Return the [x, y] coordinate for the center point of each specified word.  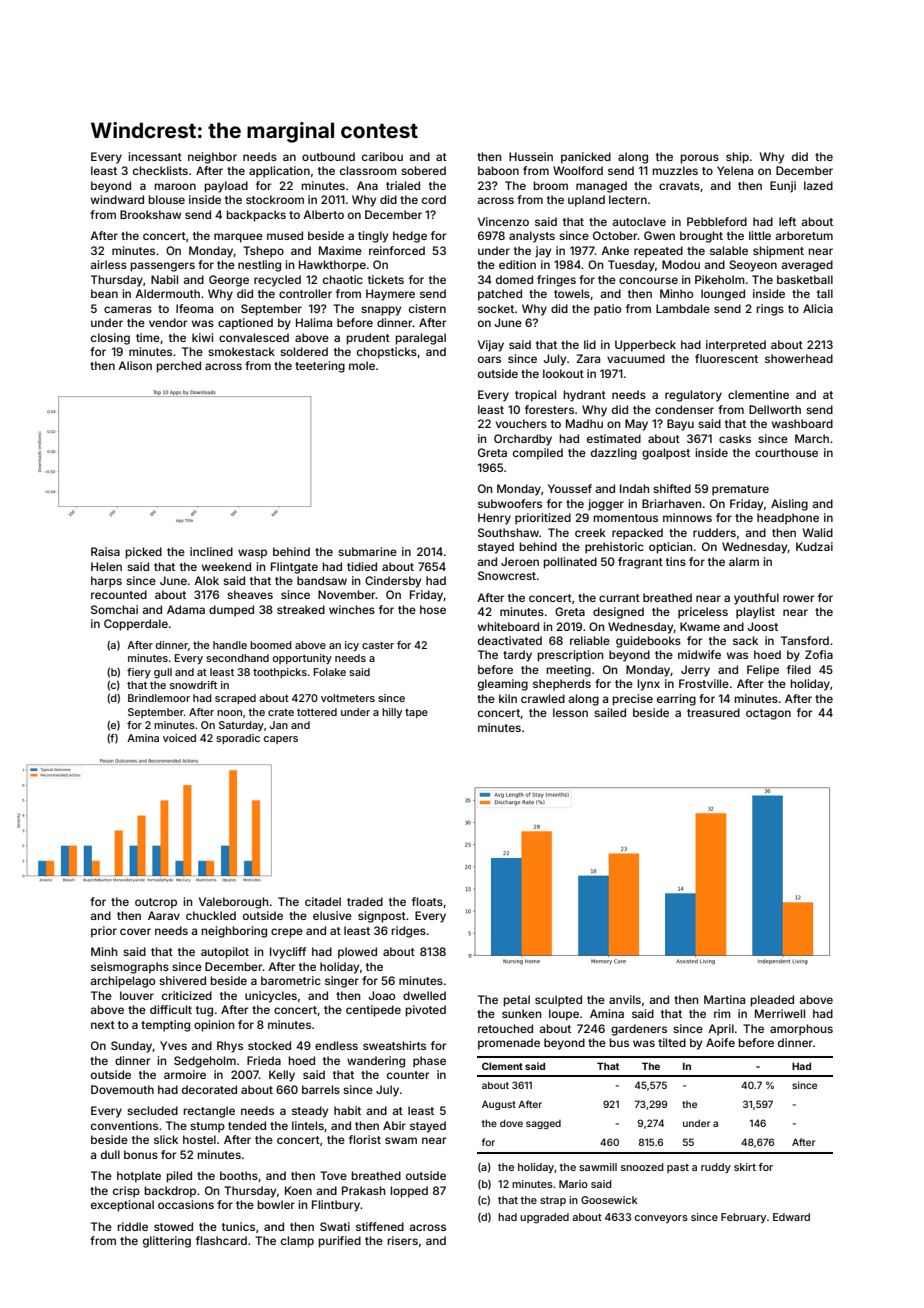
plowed [357, 953]
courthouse [786, 452]
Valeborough [234, 903]
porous [699, 159]
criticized [187, 995]
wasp [252, 554]
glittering [167, 1242]
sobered [423, 170]
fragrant [640, 563]
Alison [135, 365]
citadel [323, 901]
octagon [768, 714]
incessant [155, 156]
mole [362, 365]
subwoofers [510, 503]
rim [722, 1013]
